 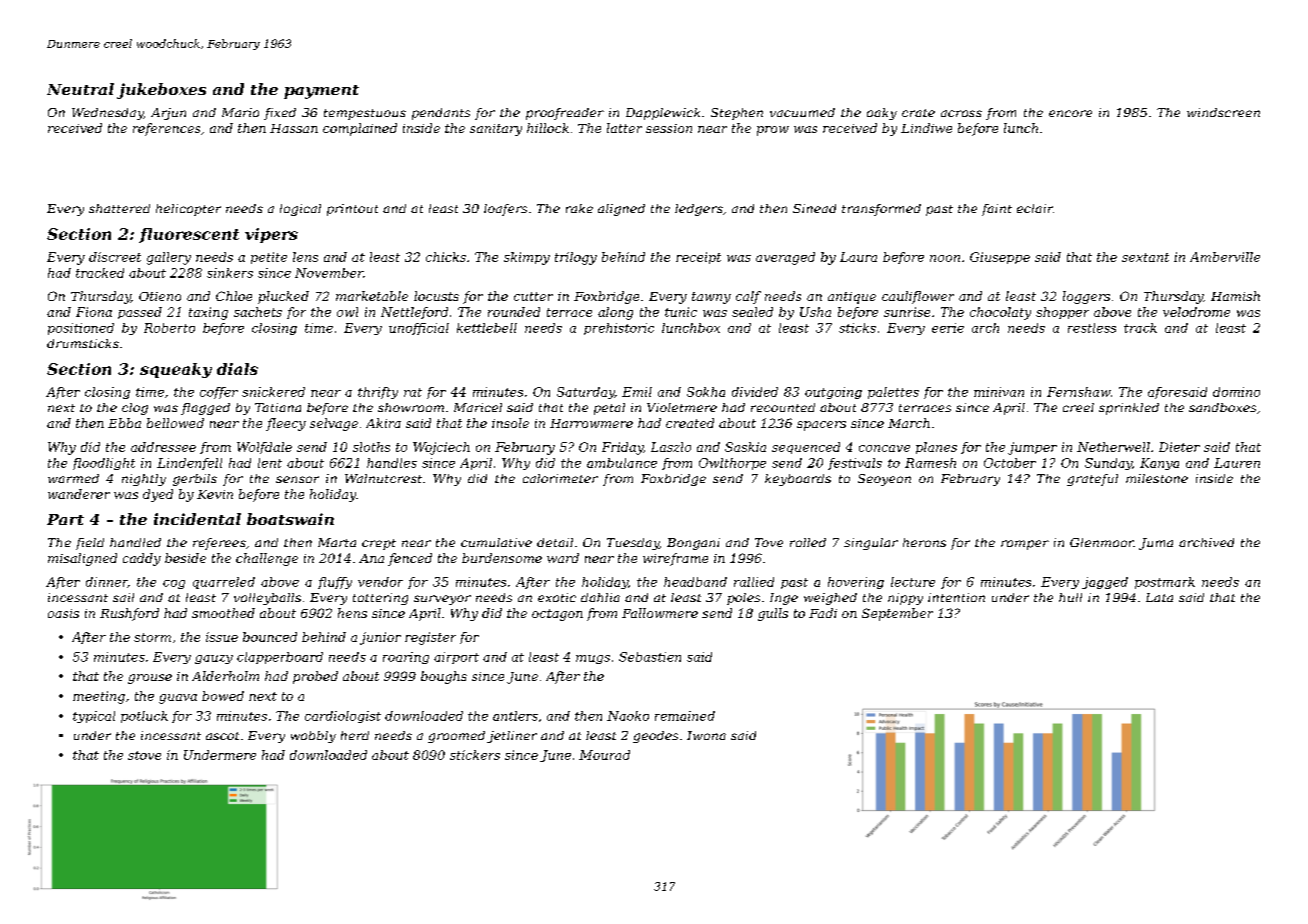 I want to click on jukeboxes, so click(x=161, y=91).
